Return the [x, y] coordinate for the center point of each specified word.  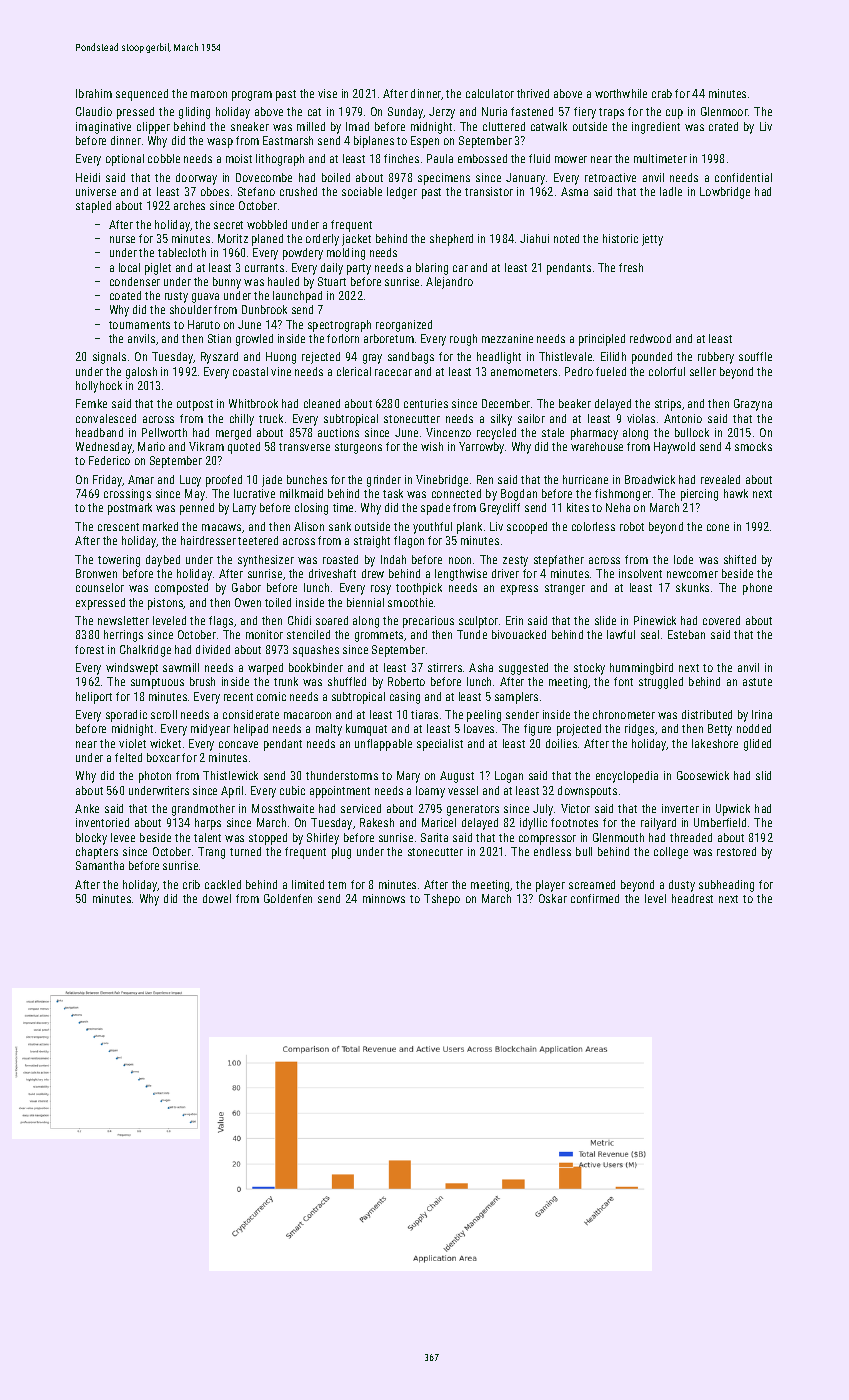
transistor [489, 191]
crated [723, 126]
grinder [384, 481]
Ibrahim [94, 93]
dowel [217, 898]
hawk [736, 493]
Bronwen [96, 573]
